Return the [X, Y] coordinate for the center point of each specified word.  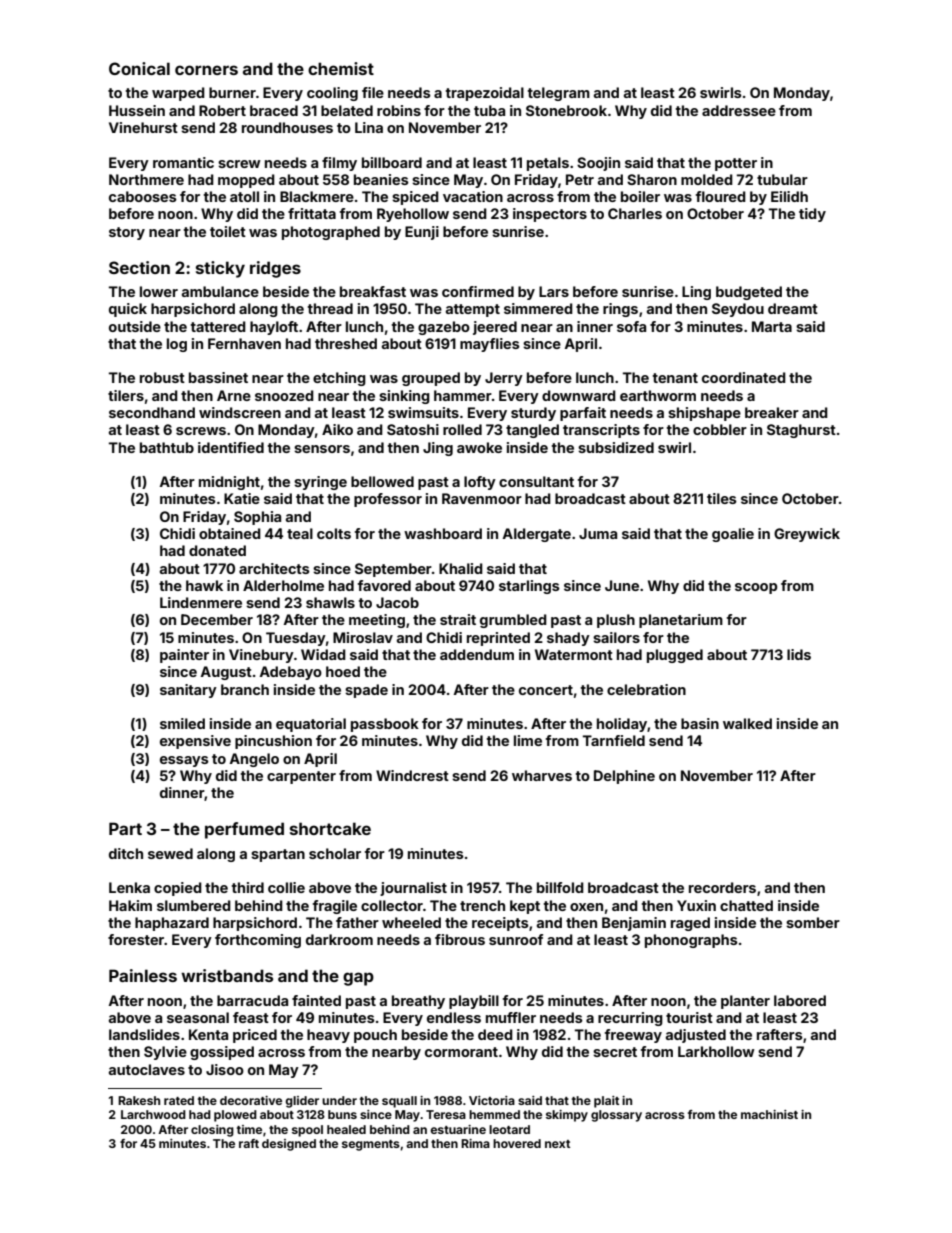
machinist [769, 1114]
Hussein [137, 110]
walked [747, 723]
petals [548, 164]
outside [135, 326]
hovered [517, 1143]
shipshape [704, 414]
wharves [542, 775]
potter [736, 164]
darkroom [339, 939]
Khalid [461, 568]
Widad [323, 654]
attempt [473, 310]
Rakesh [139, 1100]
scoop [756, 588]
